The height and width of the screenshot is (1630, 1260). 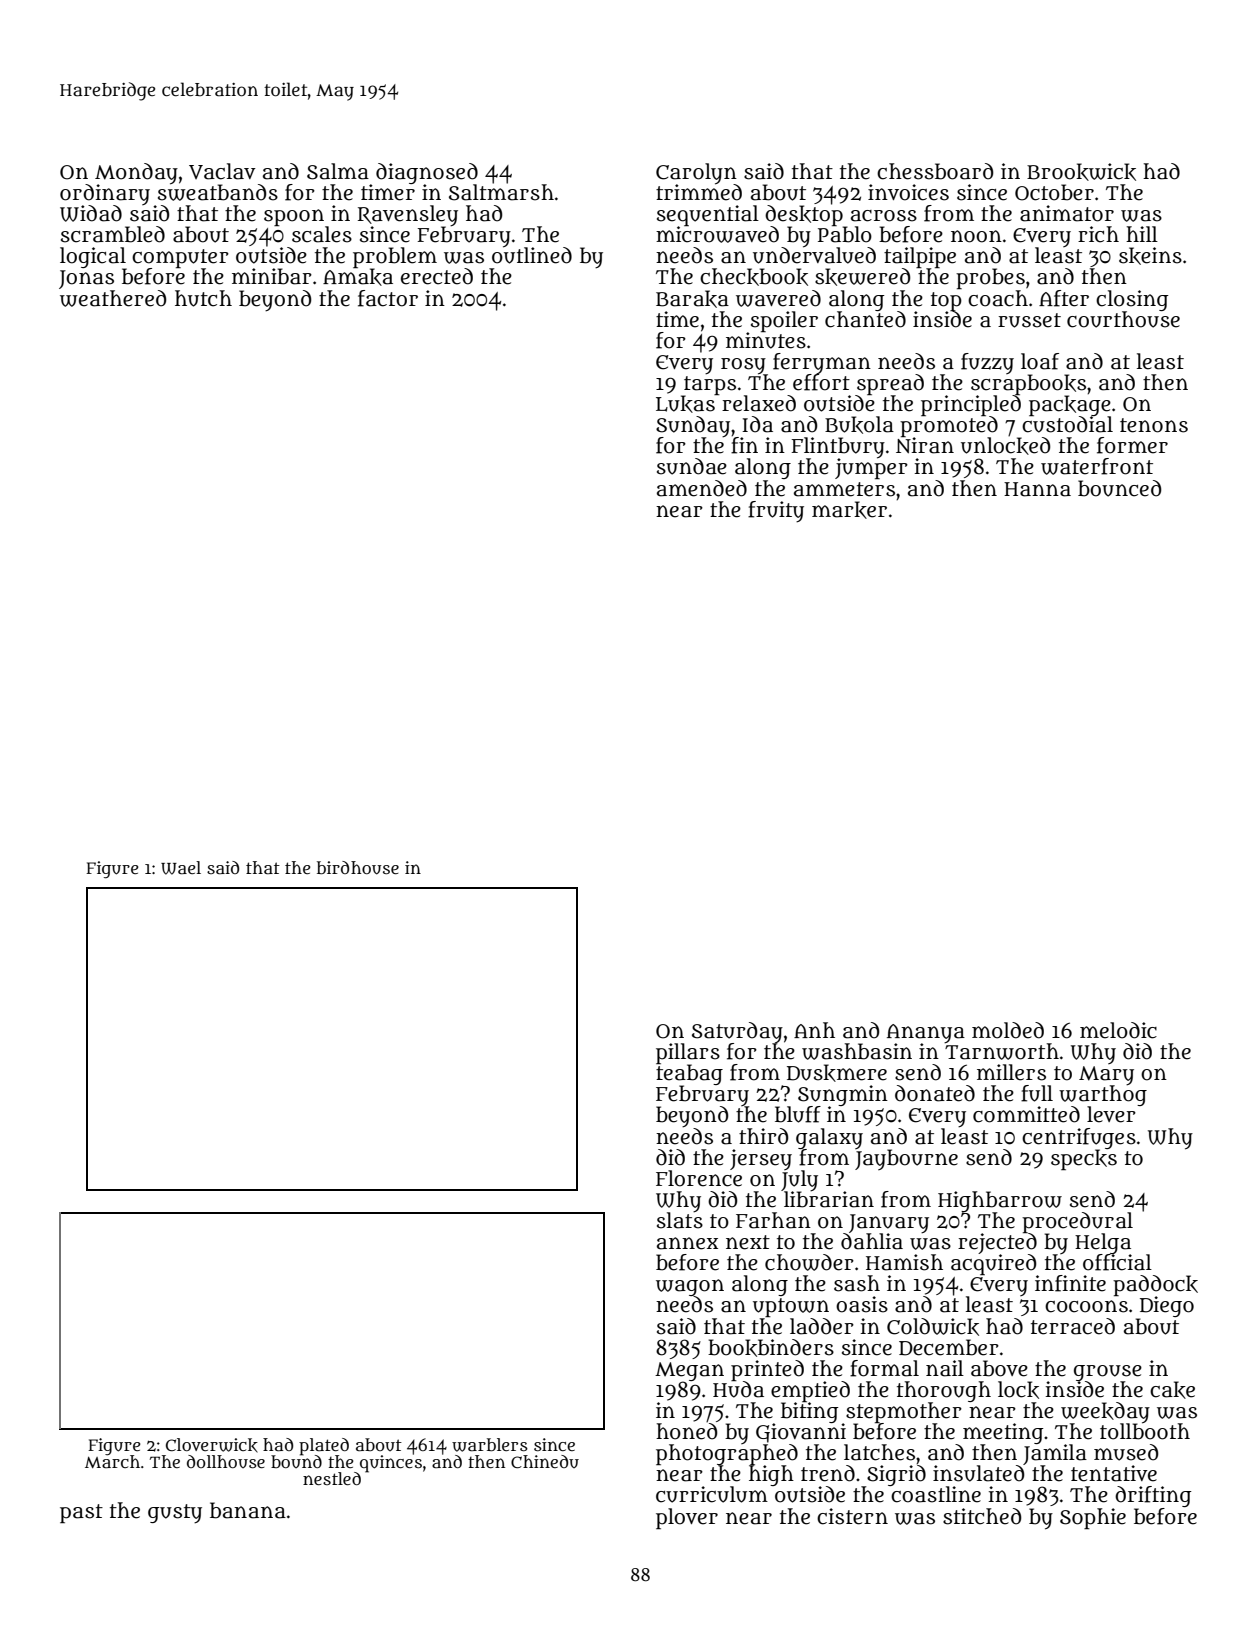 I want to click on bounced, so click(x=1119, y=488).
